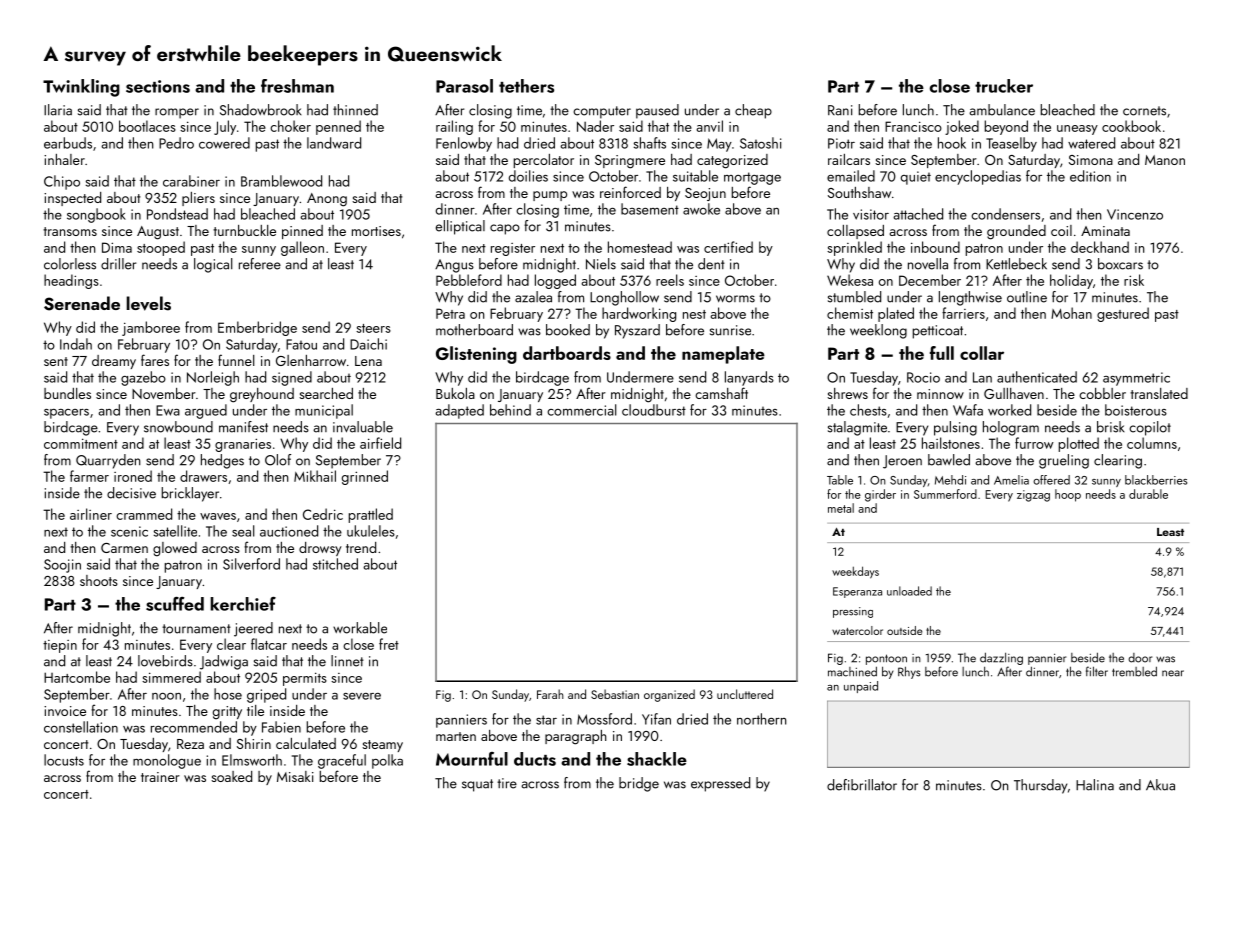 Image resolution: width=1233 pixels, height=952 pixels. Describe the element at coordinates (526, 86) in the screenshot. I see `tethers` at that location.
